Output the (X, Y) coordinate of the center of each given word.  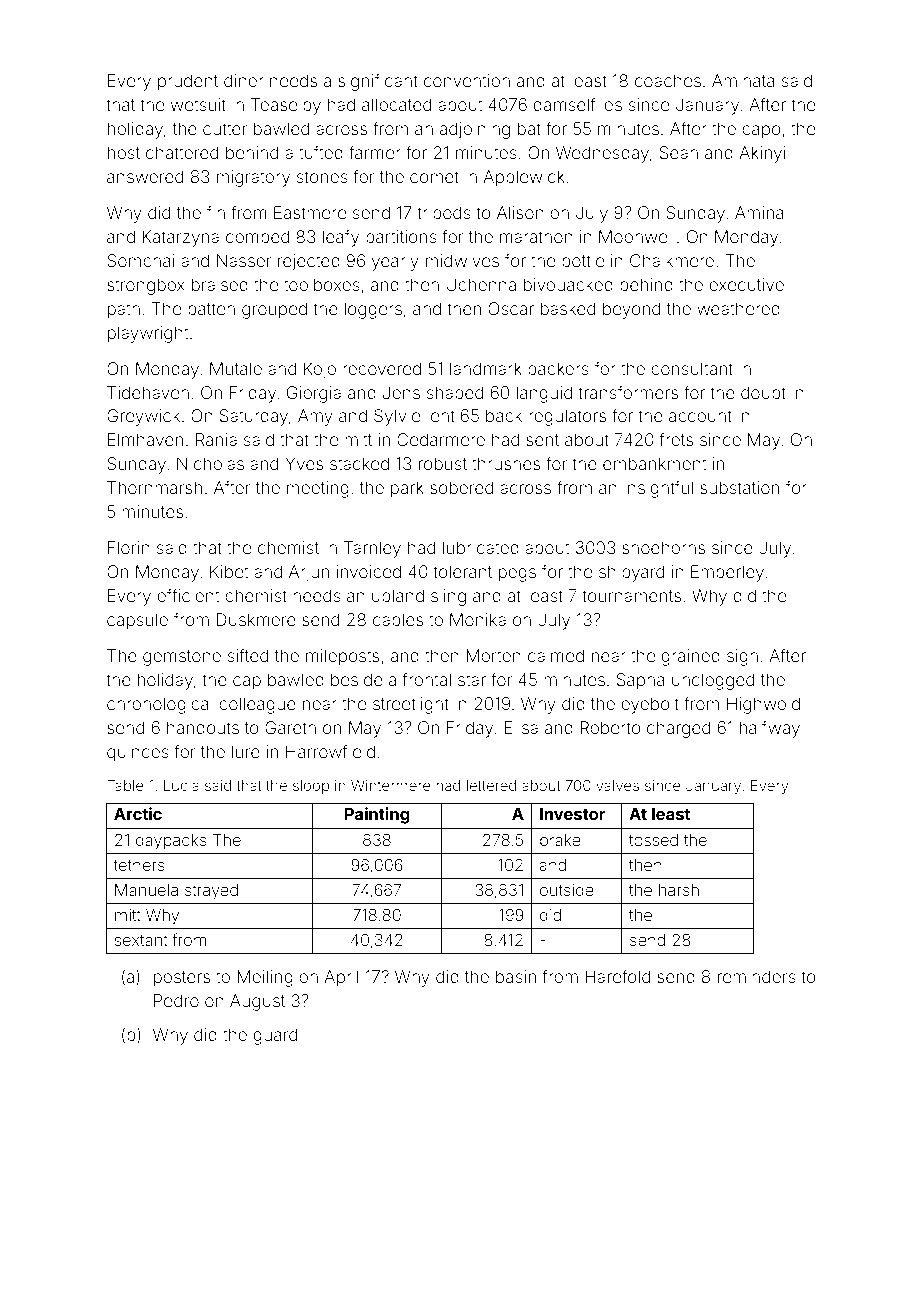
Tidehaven (148, 392)
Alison (520, 212)
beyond (631, 310)
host (124, 152)
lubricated (481, 547)
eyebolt (650, 705)
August (257, 1002)
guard (275, 1036)
